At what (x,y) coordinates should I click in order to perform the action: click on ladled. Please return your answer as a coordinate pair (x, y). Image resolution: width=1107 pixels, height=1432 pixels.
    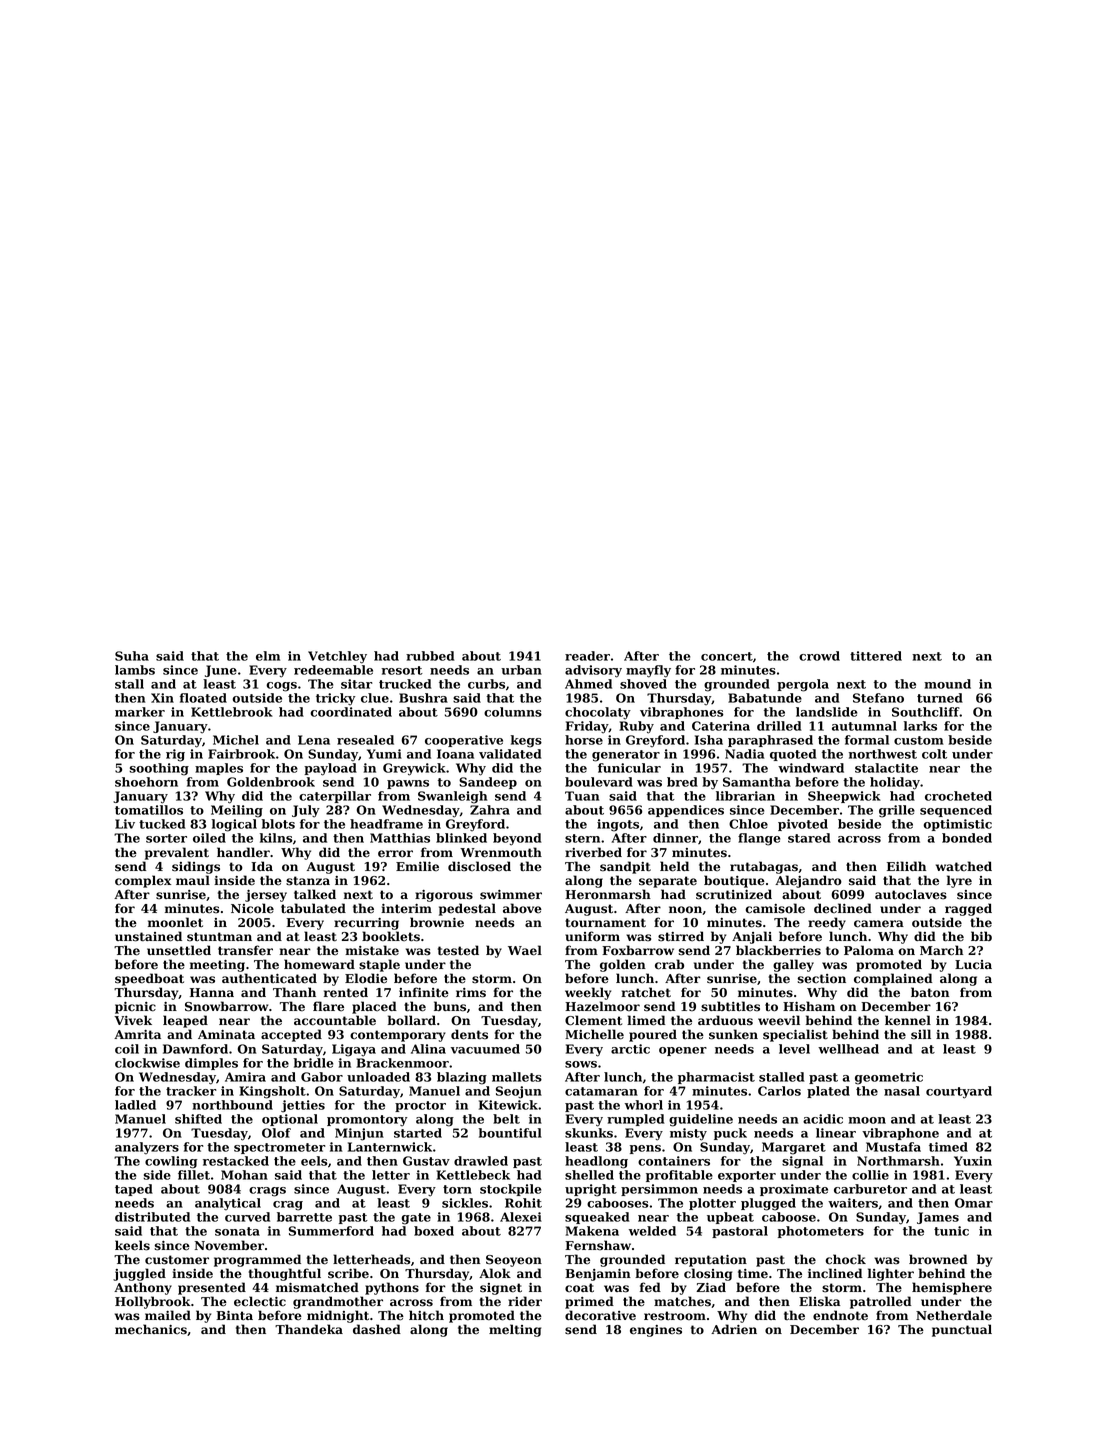
    Looking at the image, I should click on (135, 1105).
